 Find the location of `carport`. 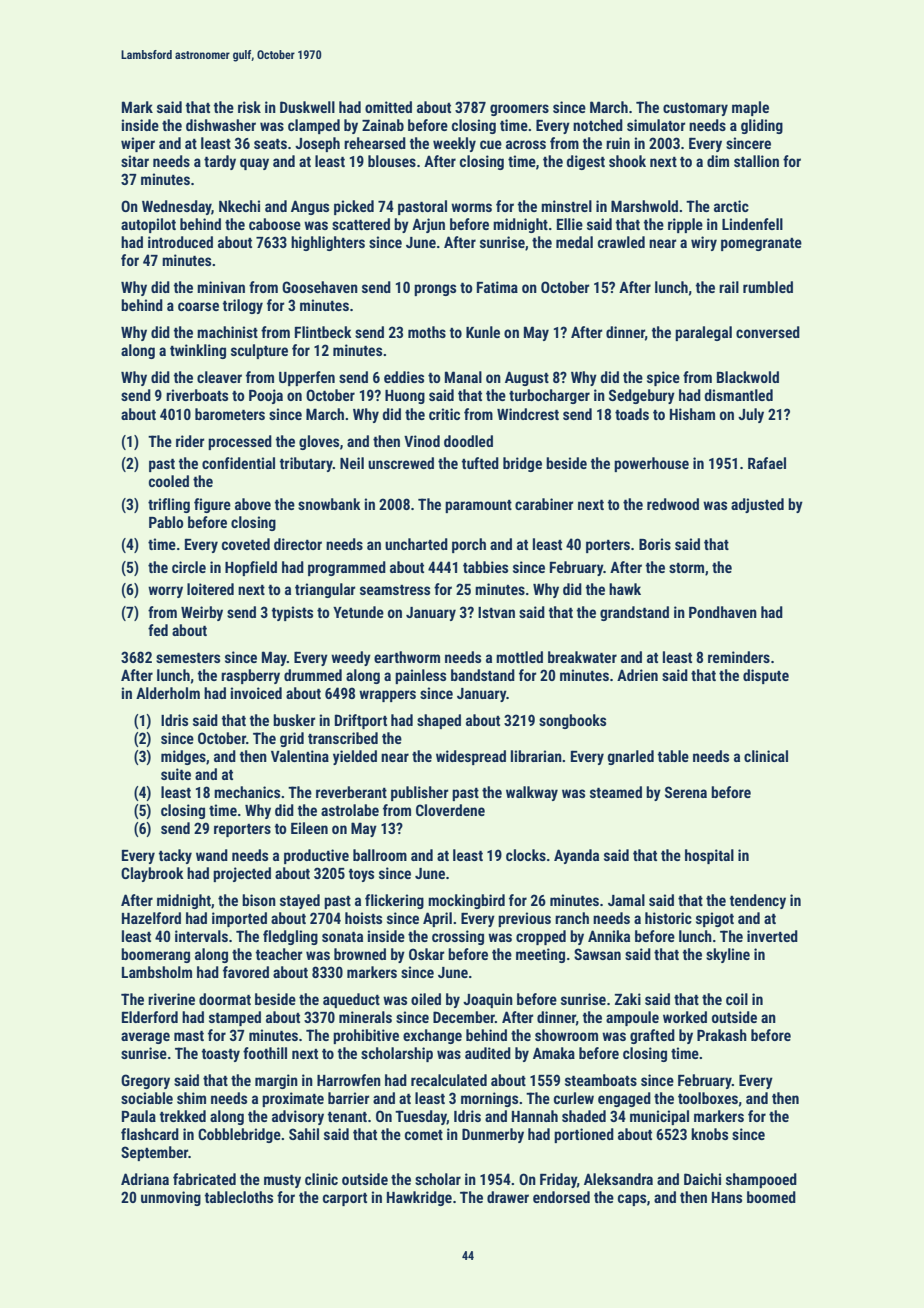

carport is located at coordinates (345, 1199).
